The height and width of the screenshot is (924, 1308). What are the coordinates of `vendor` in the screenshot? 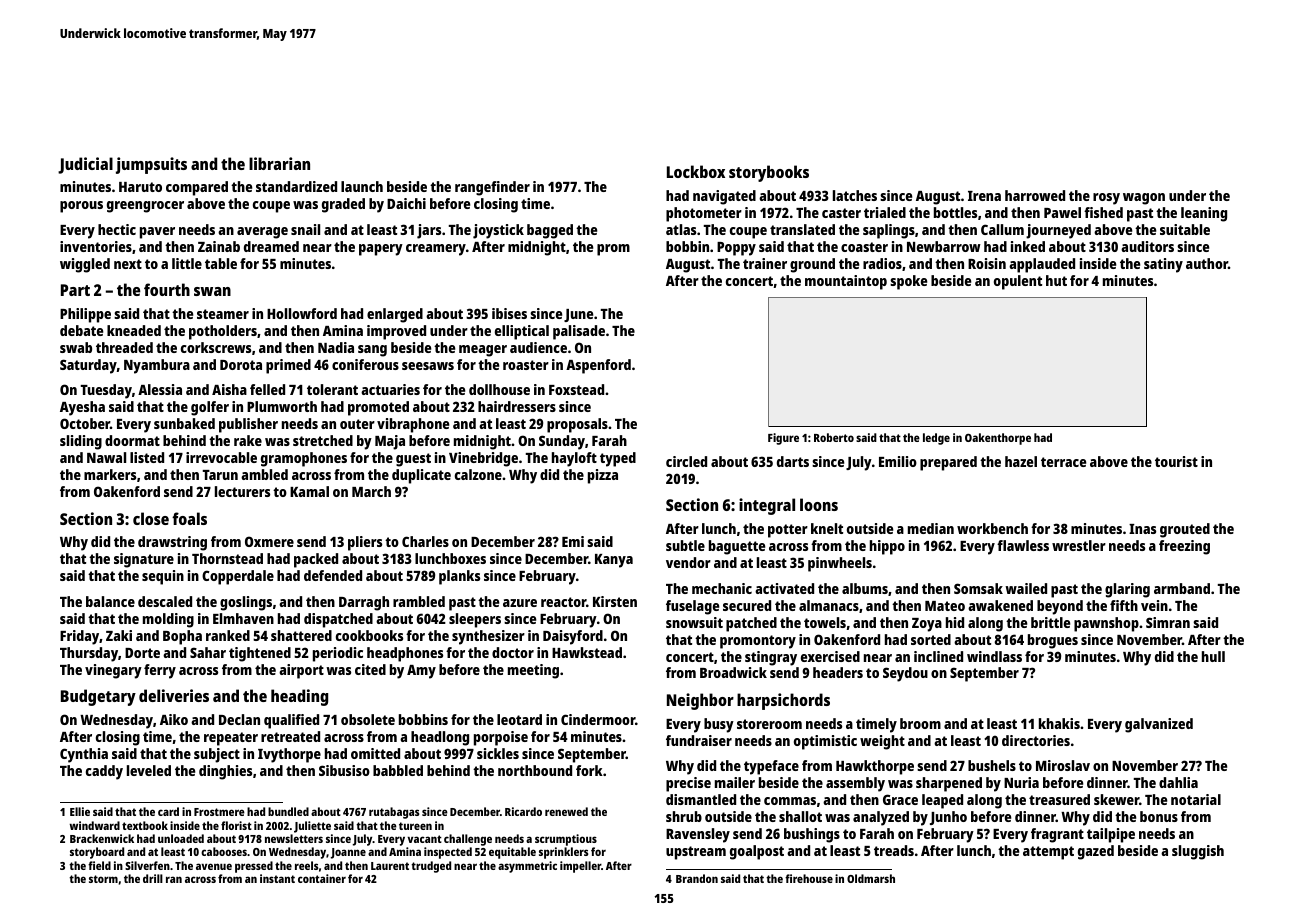 It's located at (688, 562).
